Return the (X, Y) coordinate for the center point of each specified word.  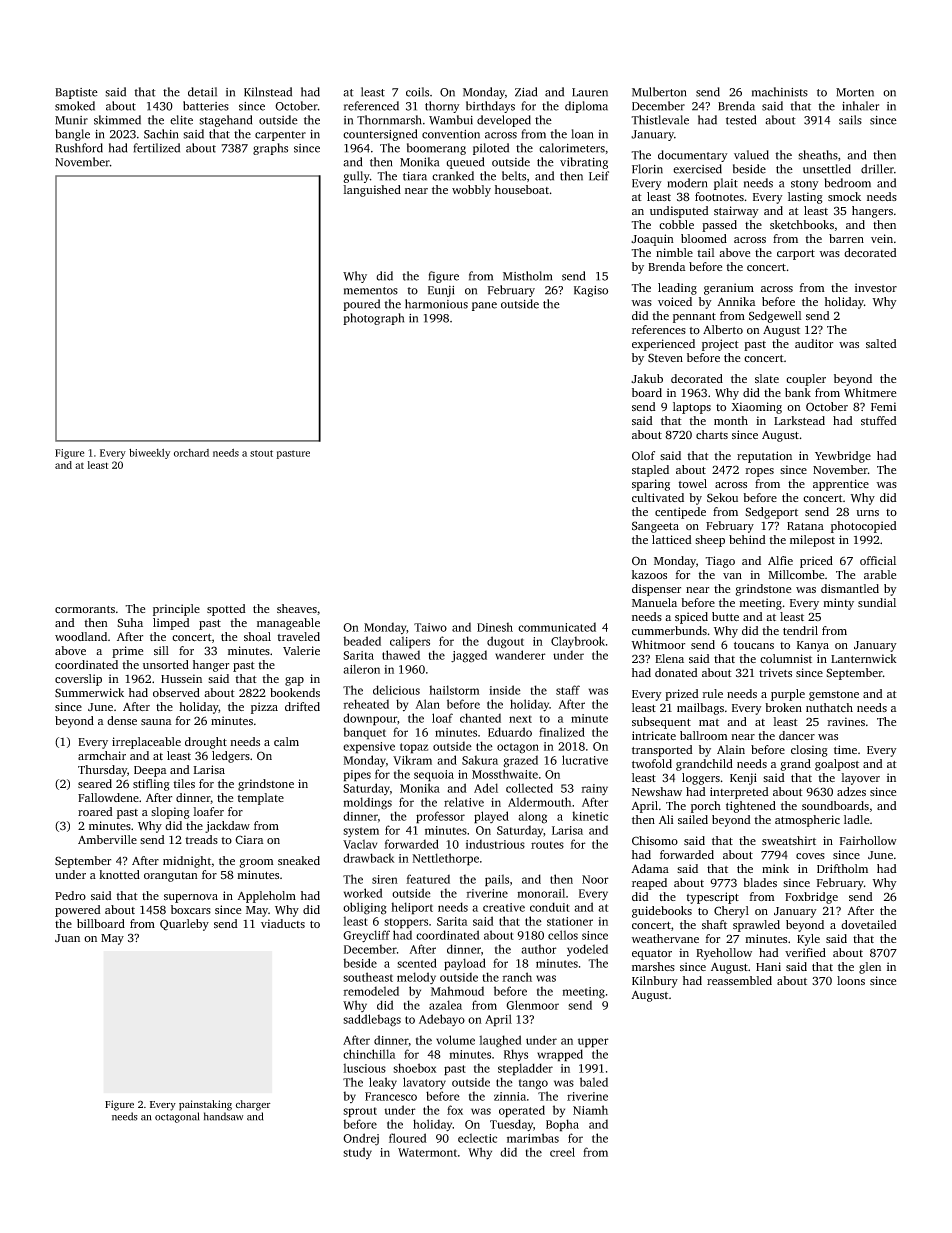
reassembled (739, 981)
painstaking (205, 1105)
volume (455, 1040)
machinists (780, 92)
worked (363, 893)
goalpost (837, 765)
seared (95, 783)
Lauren (590, 92)
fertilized (157, 148)
